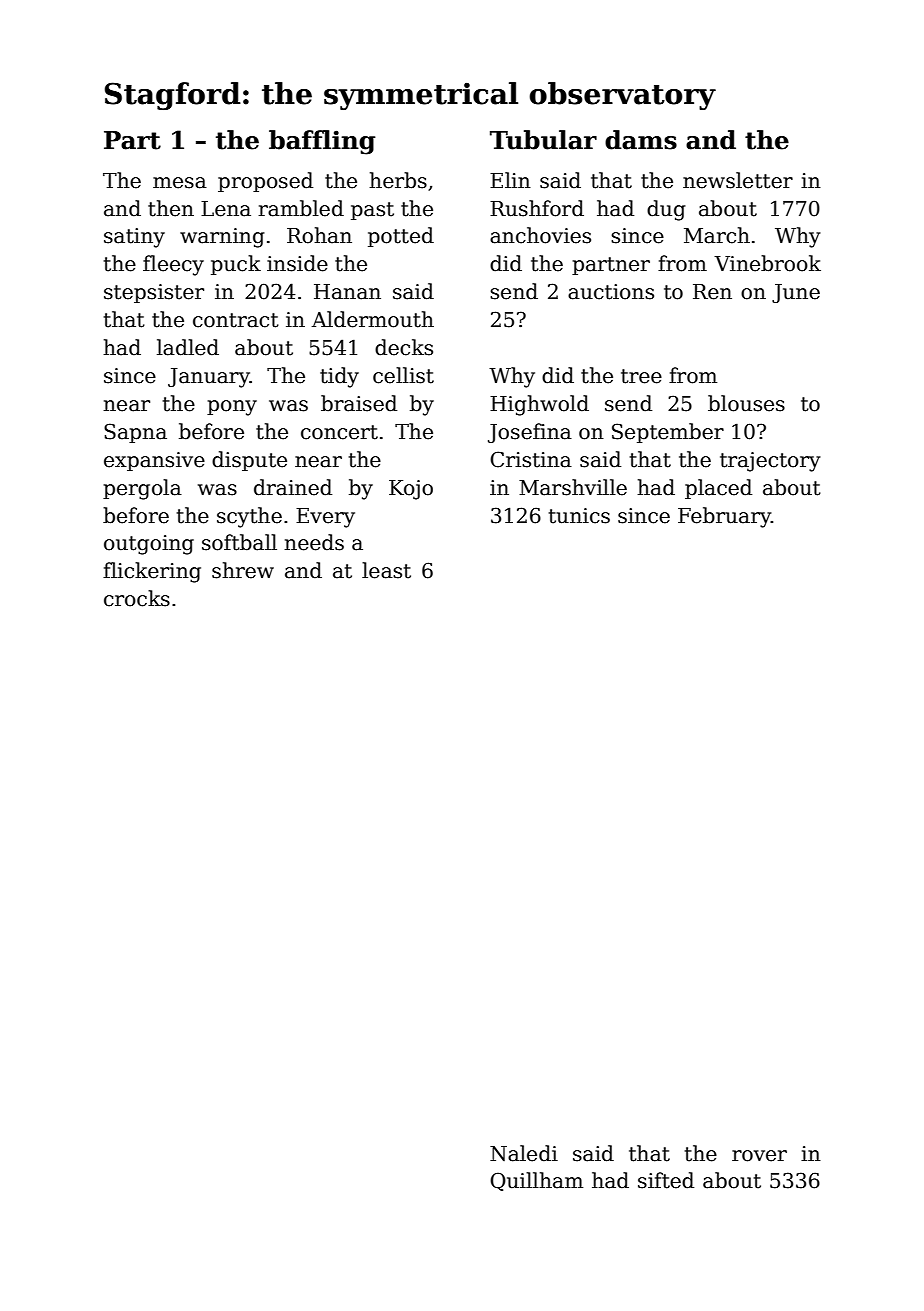 The height and width of the screenshot is (1311, 924). Describe the element at coordinates (746, 403) in the screenshot. I see `blouses` at that location.
